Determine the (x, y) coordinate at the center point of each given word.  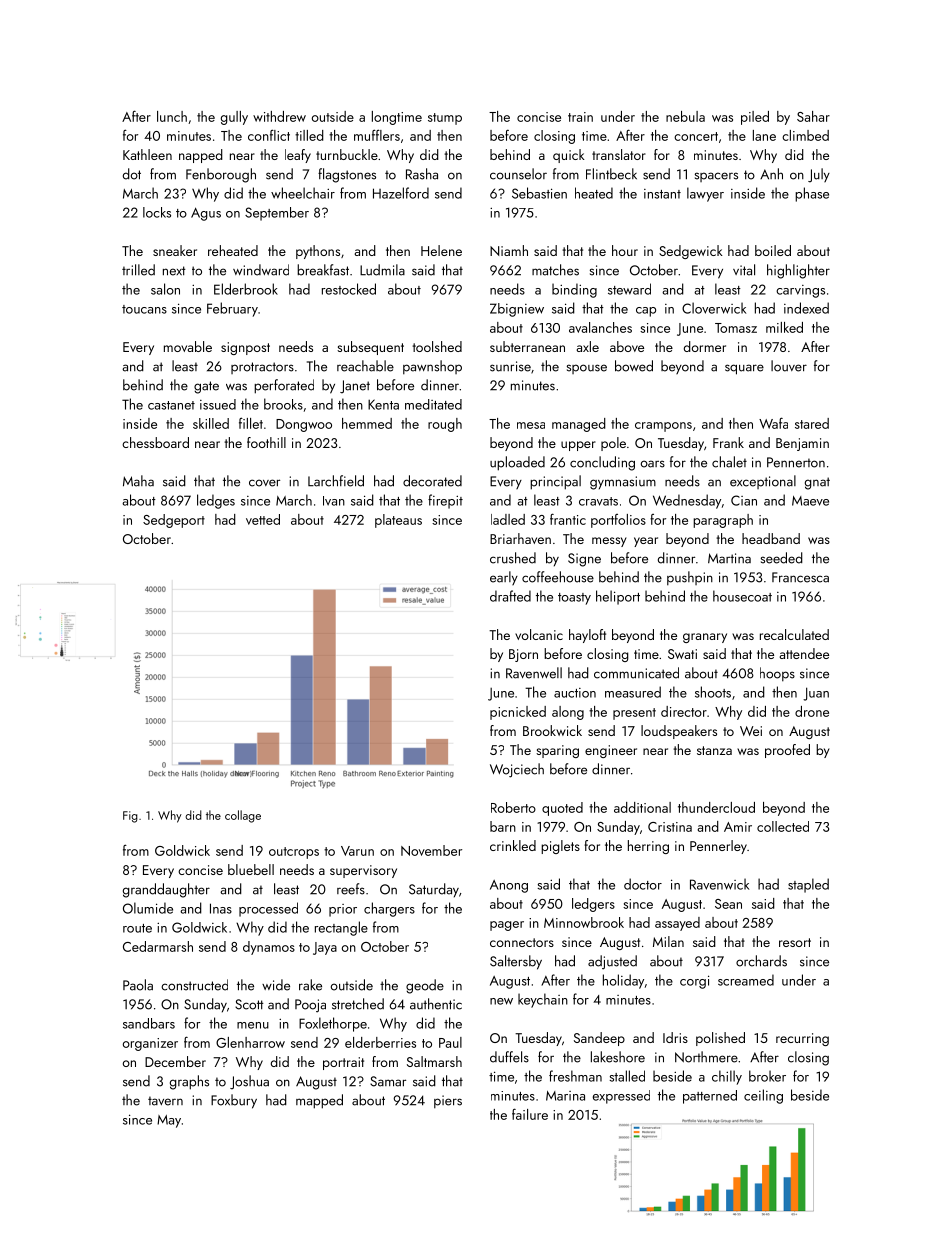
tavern (165, 1101)
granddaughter (166, 890)
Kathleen (147, 154)
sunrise (510, 366)
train (580, 117)
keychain (543, 1000)
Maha (138, 481)
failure (530, 1114)
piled (755, 118)
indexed (806, 308)
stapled (808, 885)
